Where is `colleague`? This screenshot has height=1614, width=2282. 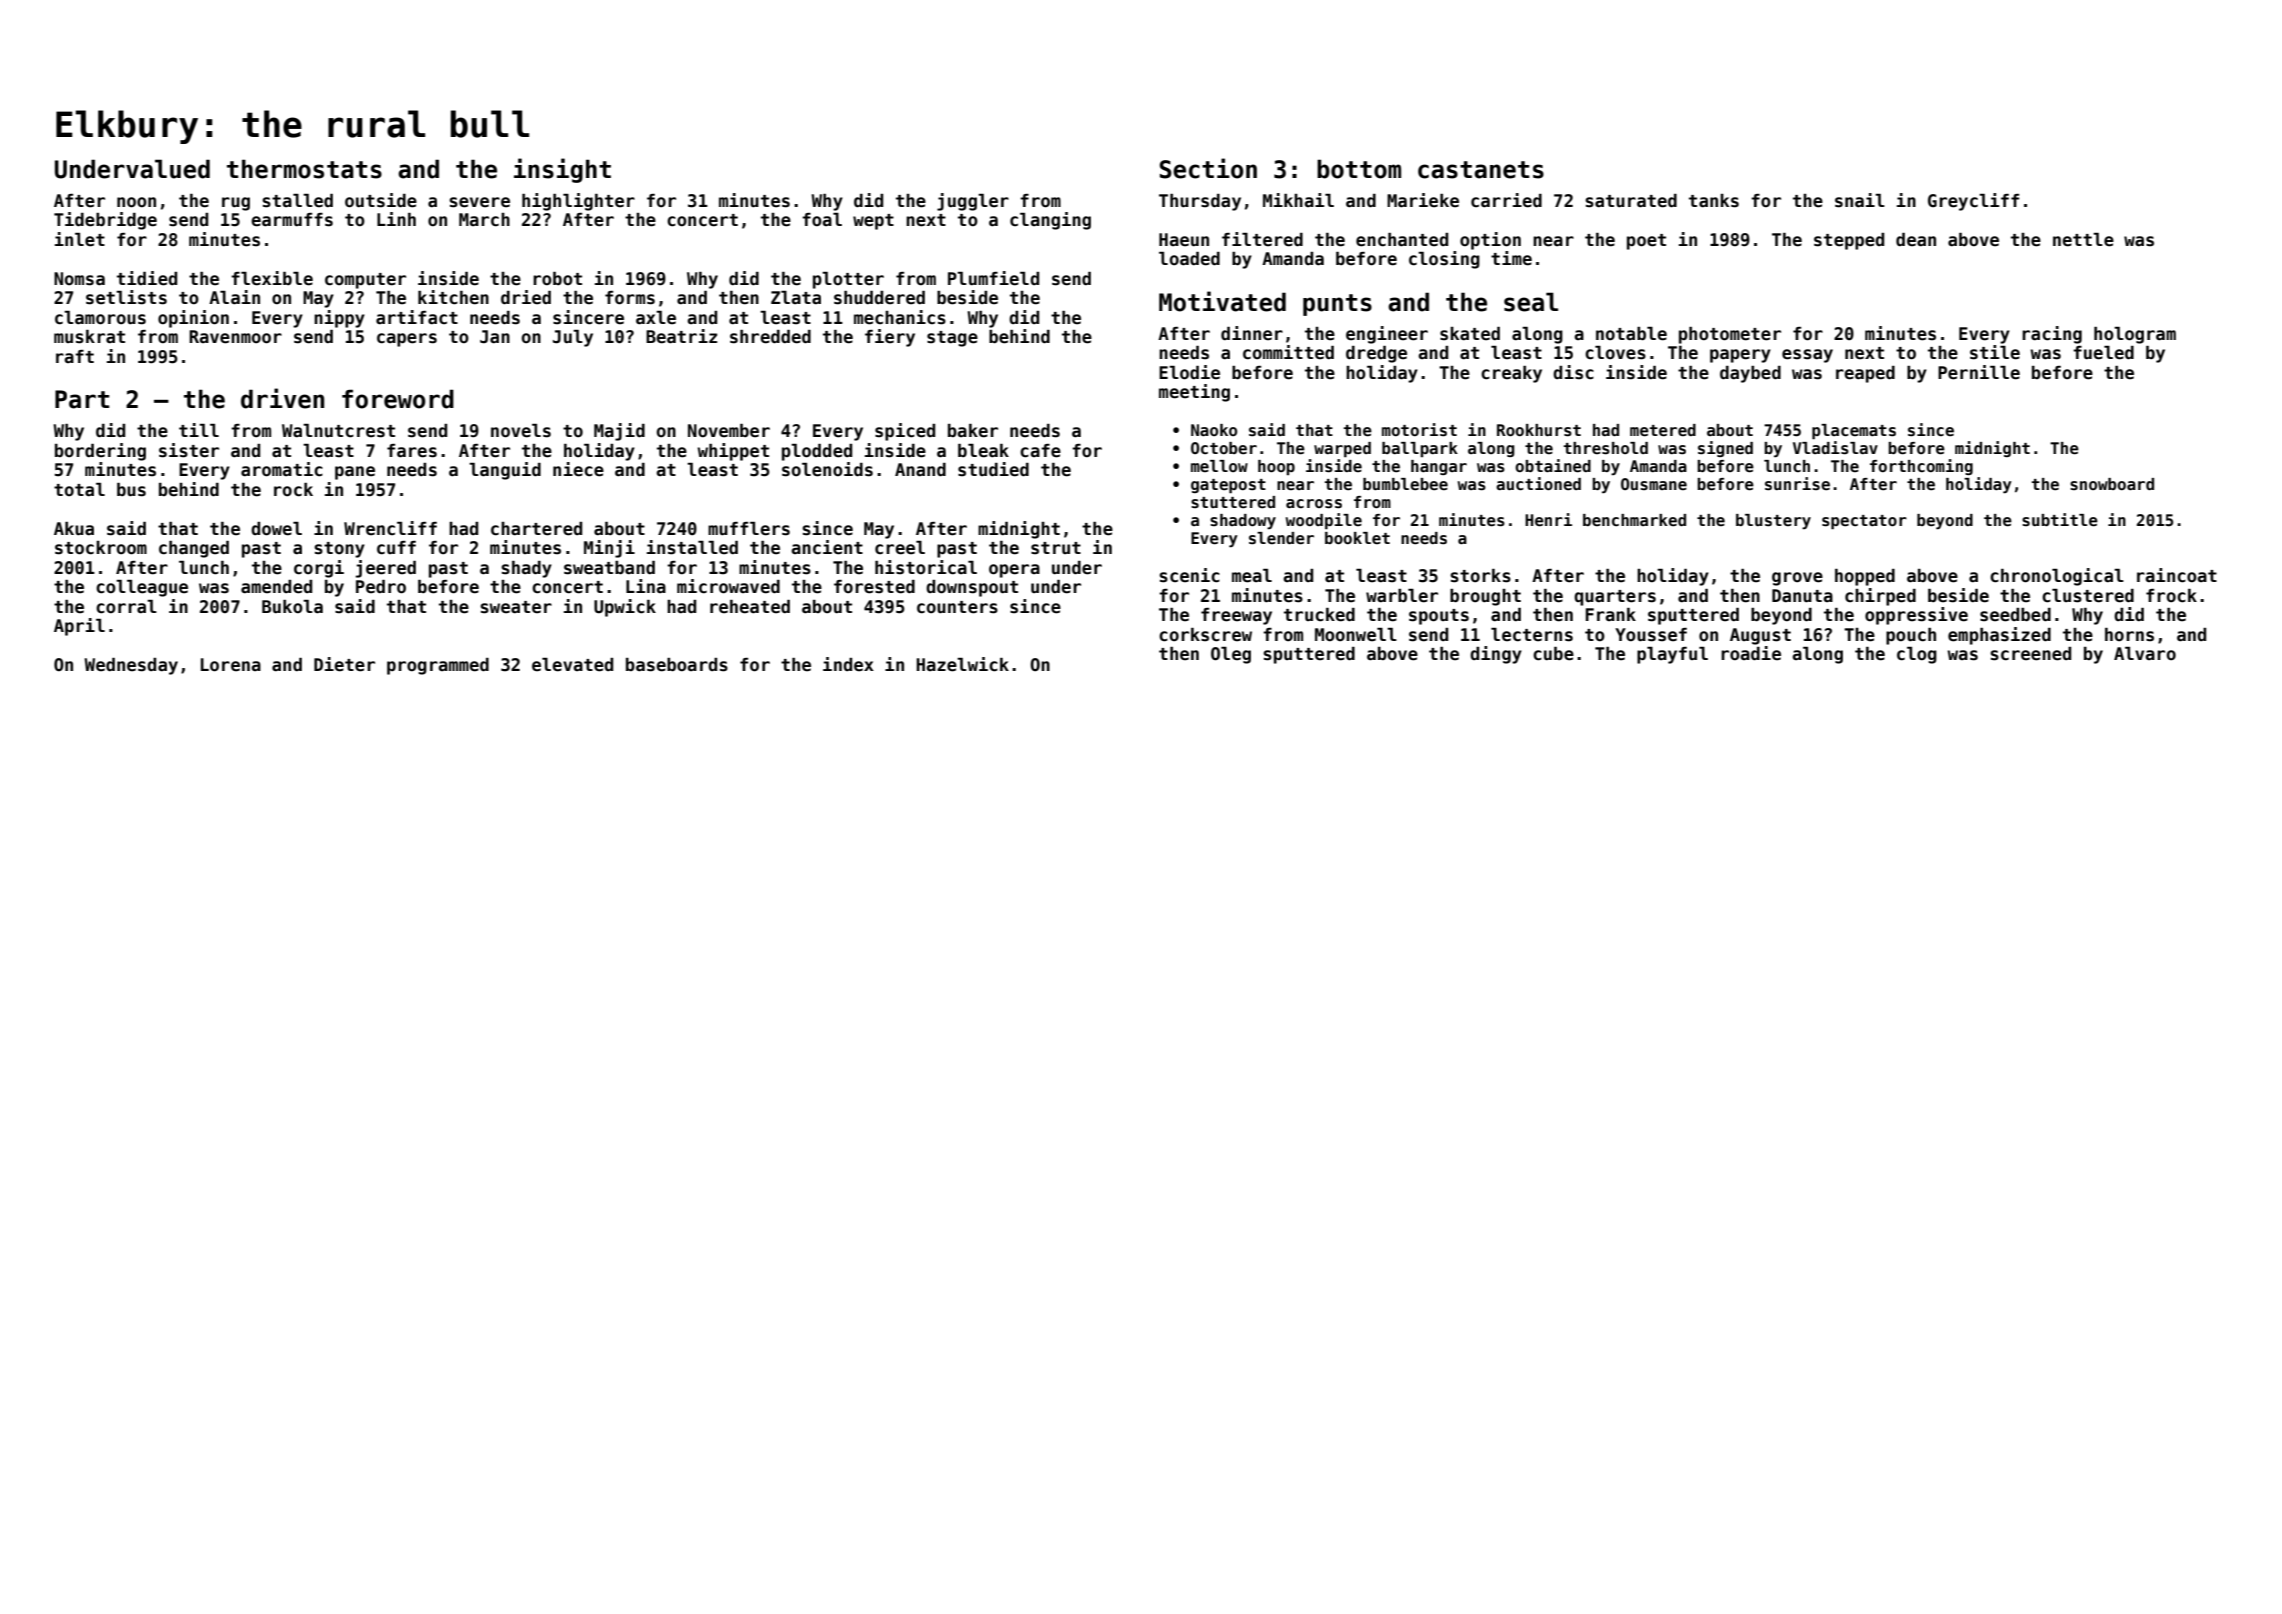 colleague is located at coordinates (142, 588).
